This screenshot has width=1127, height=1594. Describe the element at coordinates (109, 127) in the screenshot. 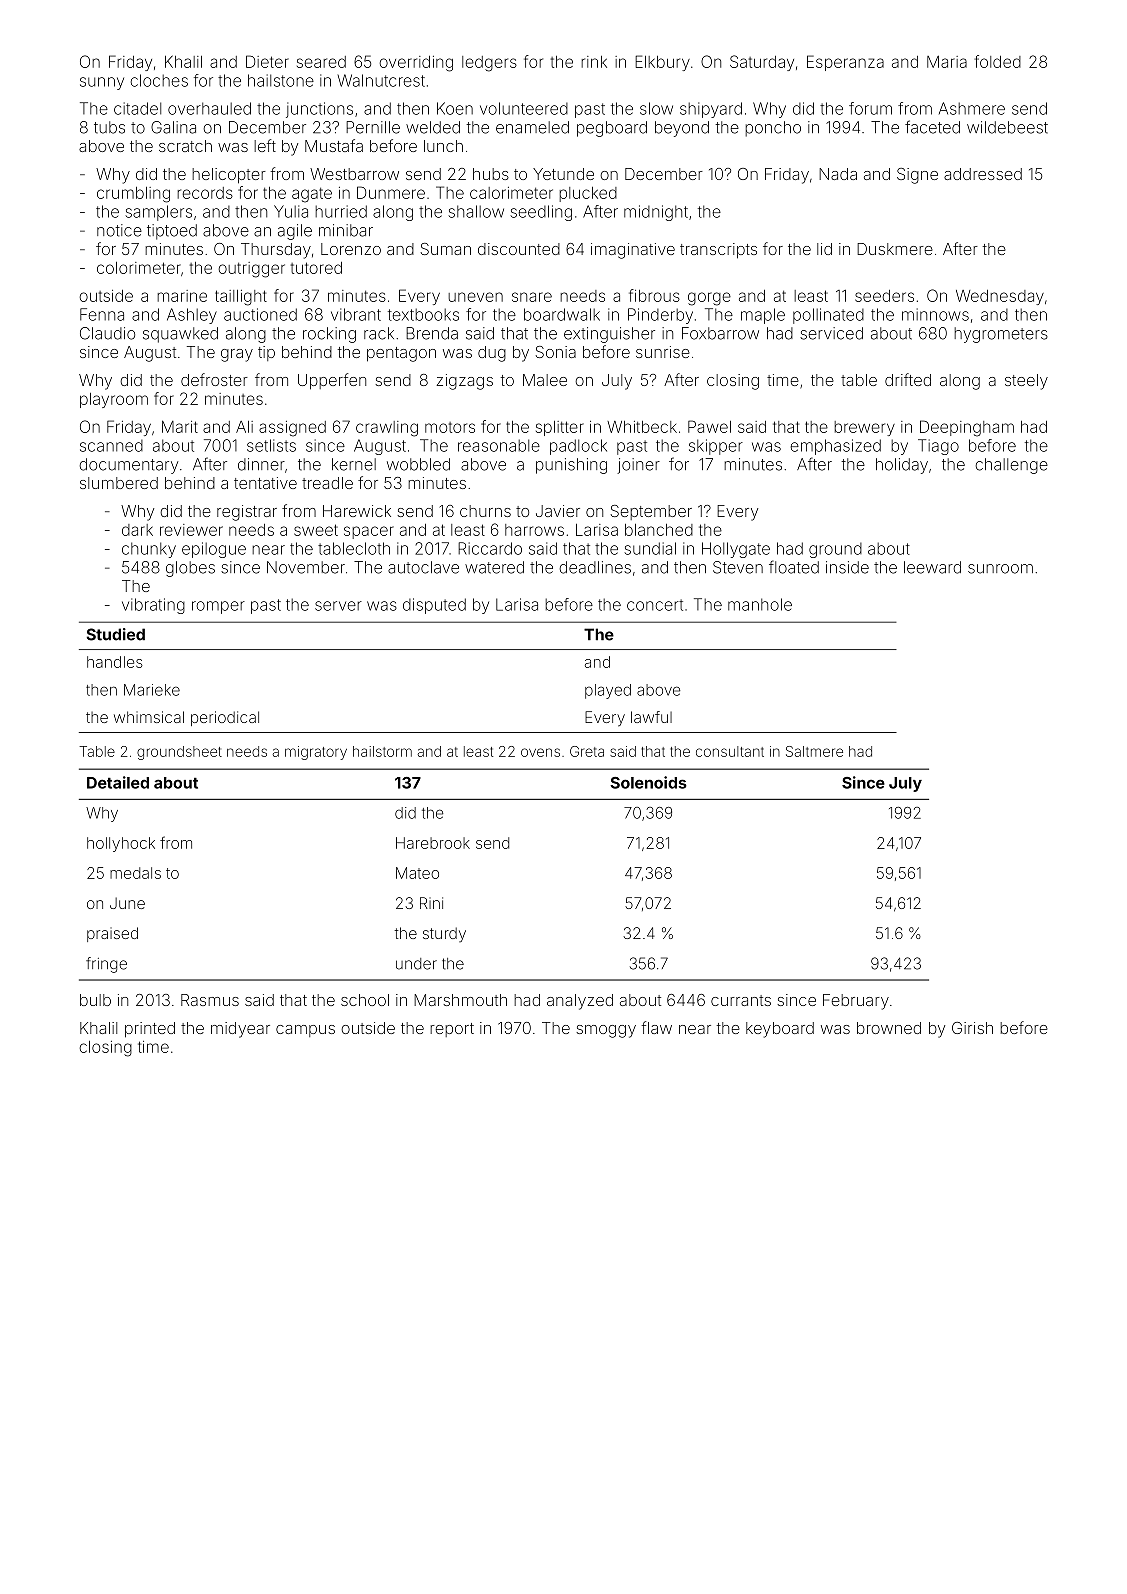

I see `tubs` at that location.
